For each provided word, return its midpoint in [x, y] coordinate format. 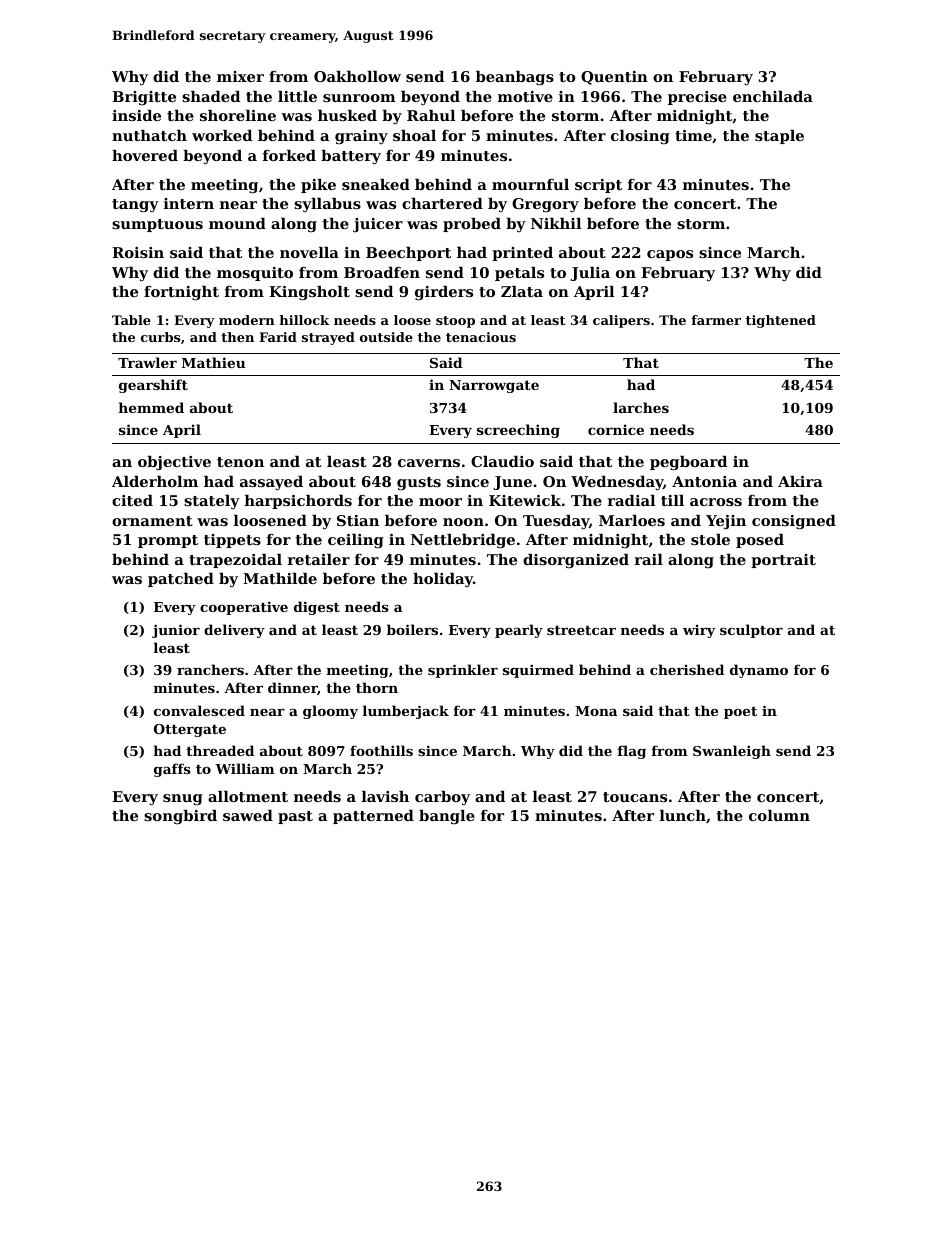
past [295, 817]
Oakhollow [357, 76]
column [779, 815]
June [512, 483]
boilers [412, 629]
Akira [800, 481]
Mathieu [213, 362]
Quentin [614, 78]
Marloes [632, 520]
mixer [240, 76]
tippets [232, 541]
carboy [442, 798]
